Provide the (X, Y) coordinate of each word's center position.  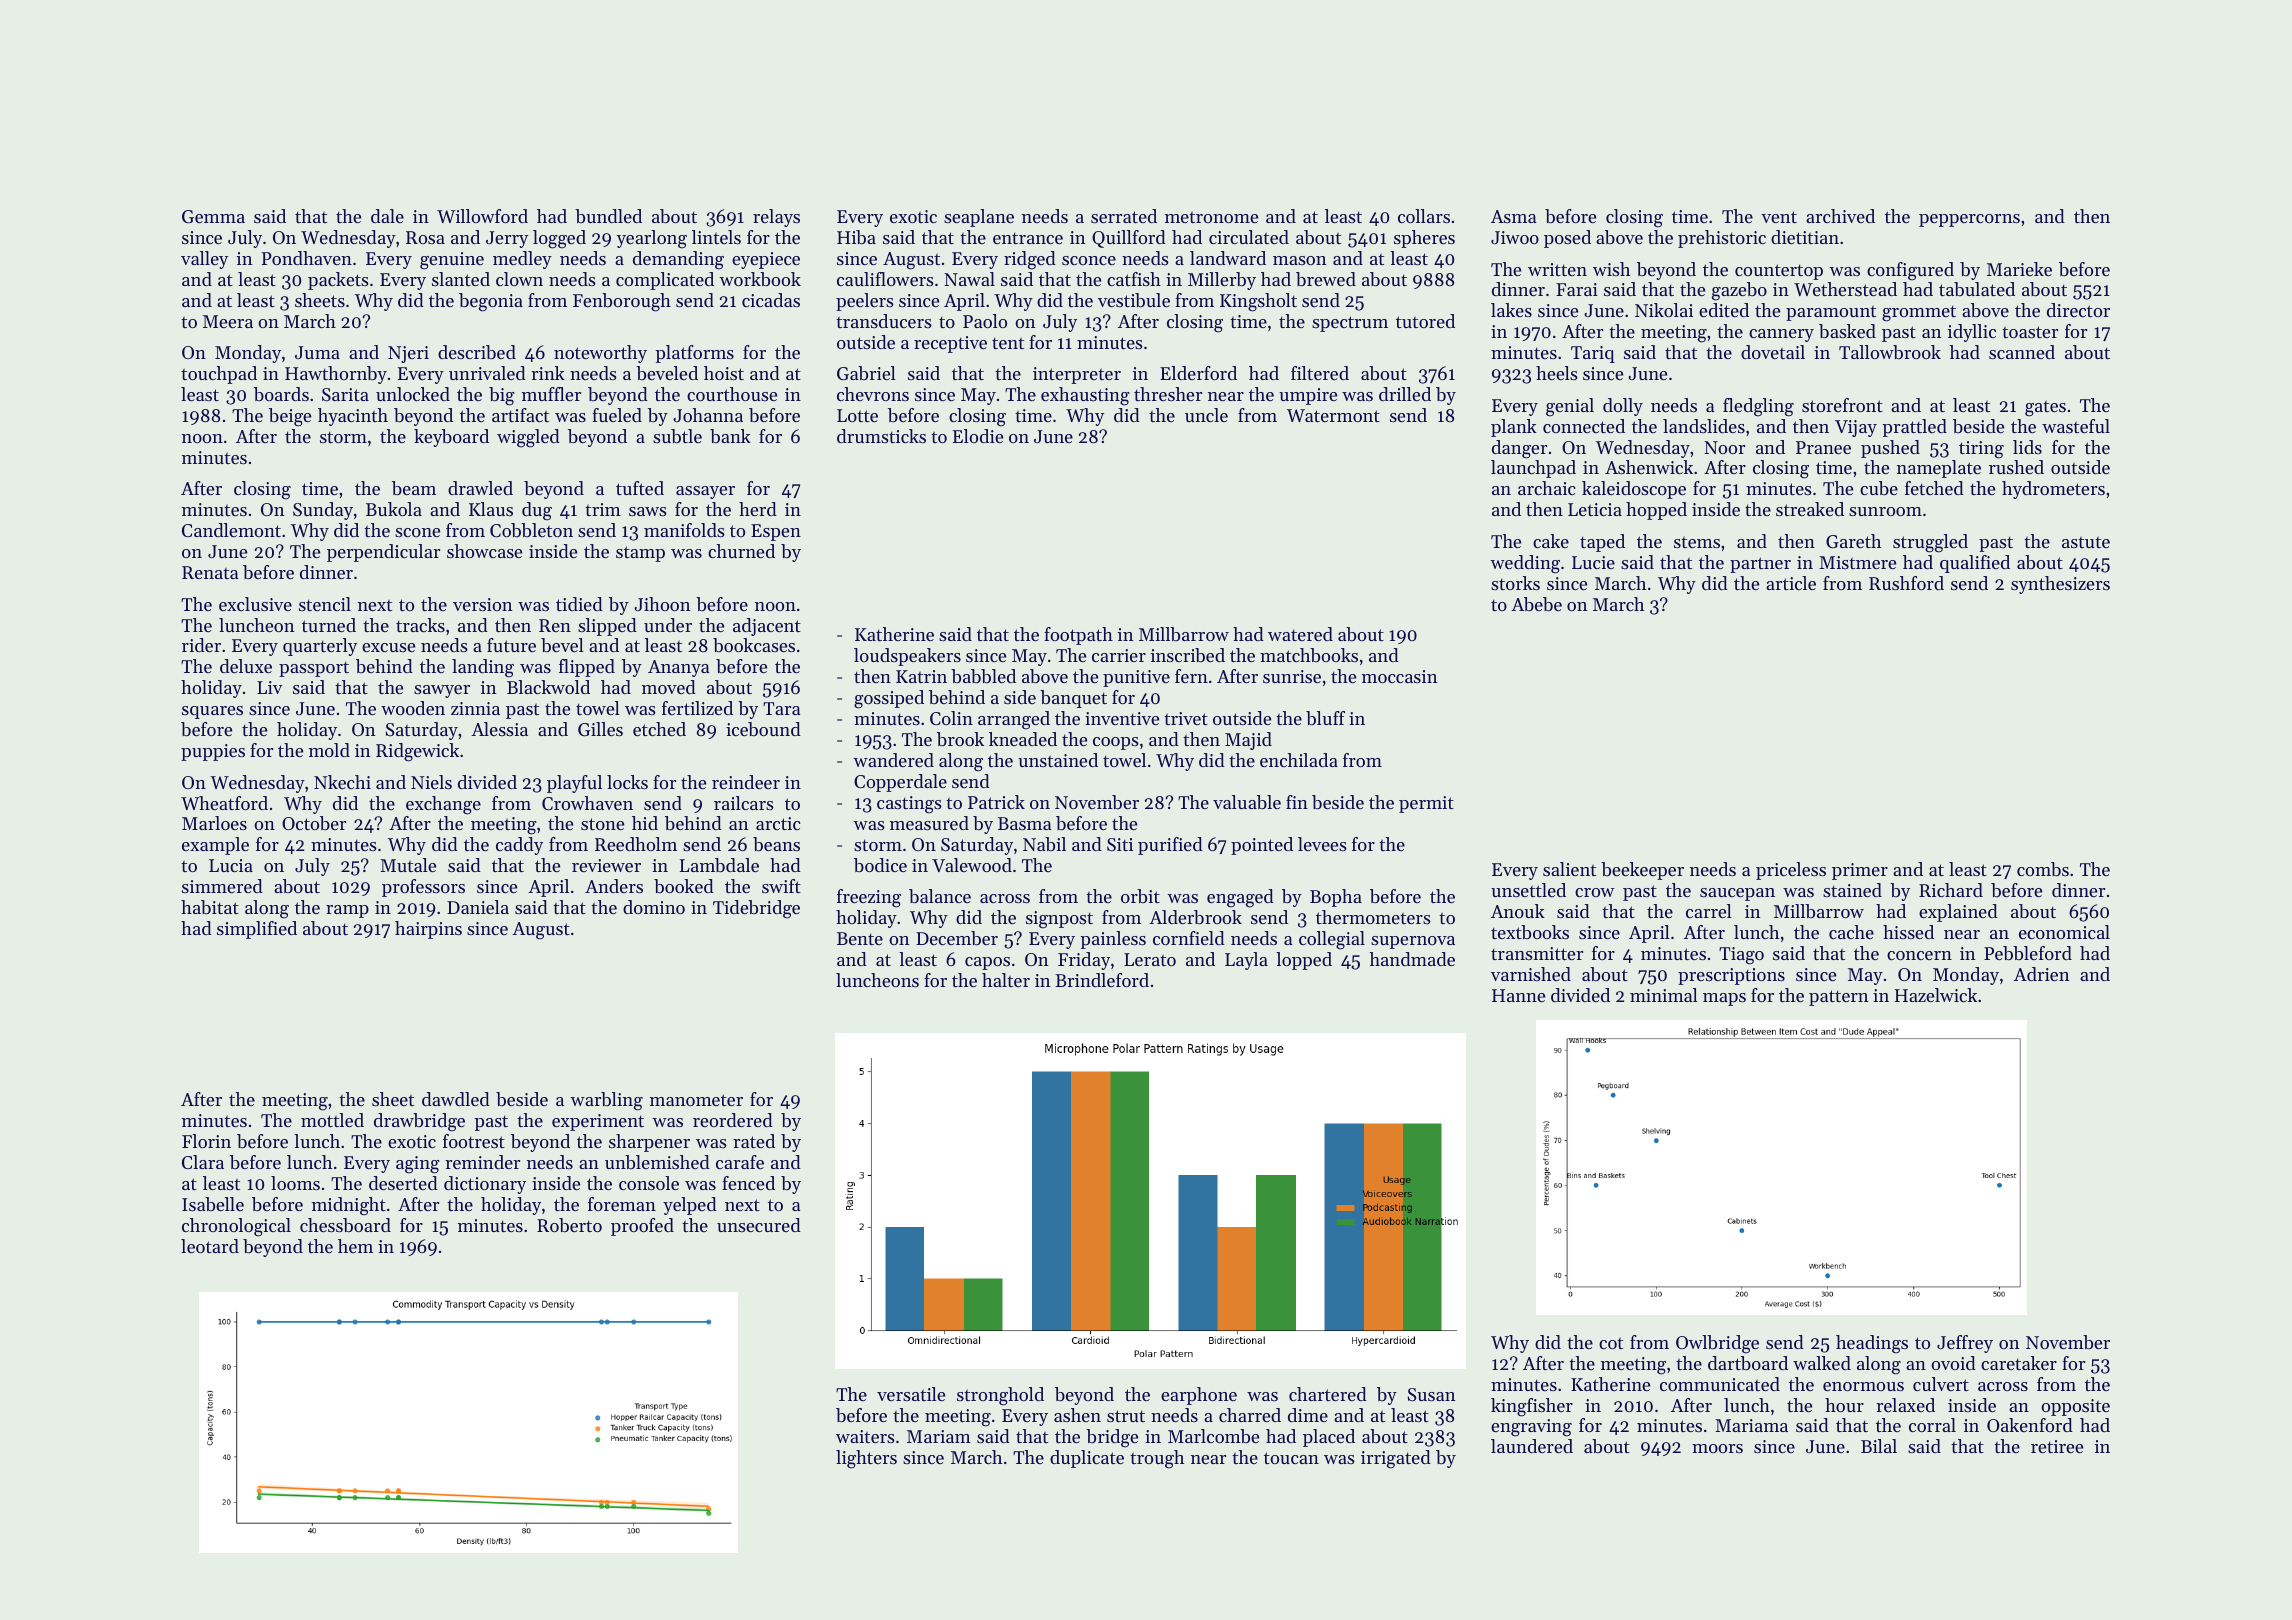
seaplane (979, 218)
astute (2086, 542)
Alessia (499, 729)
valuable (1247, 802)
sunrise (1292, 676)
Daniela (478, 907)
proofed (642, 1227)
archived (1840, 216)
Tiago (1741, 956)
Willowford (482, 216)
